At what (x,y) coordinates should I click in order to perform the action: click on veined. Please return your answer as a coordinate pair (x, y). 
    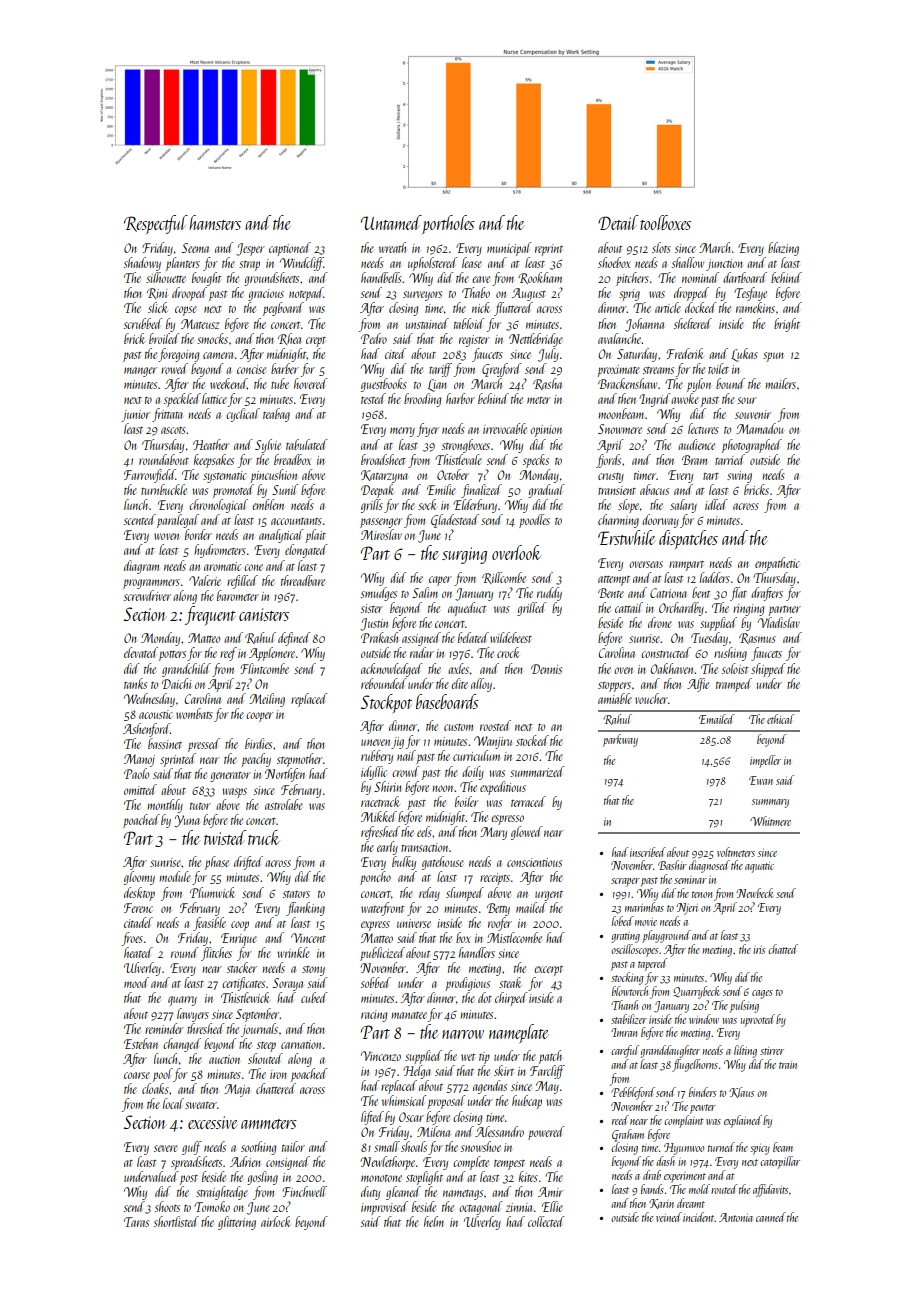
    Looking at the image, I should click on (669, 1217).
